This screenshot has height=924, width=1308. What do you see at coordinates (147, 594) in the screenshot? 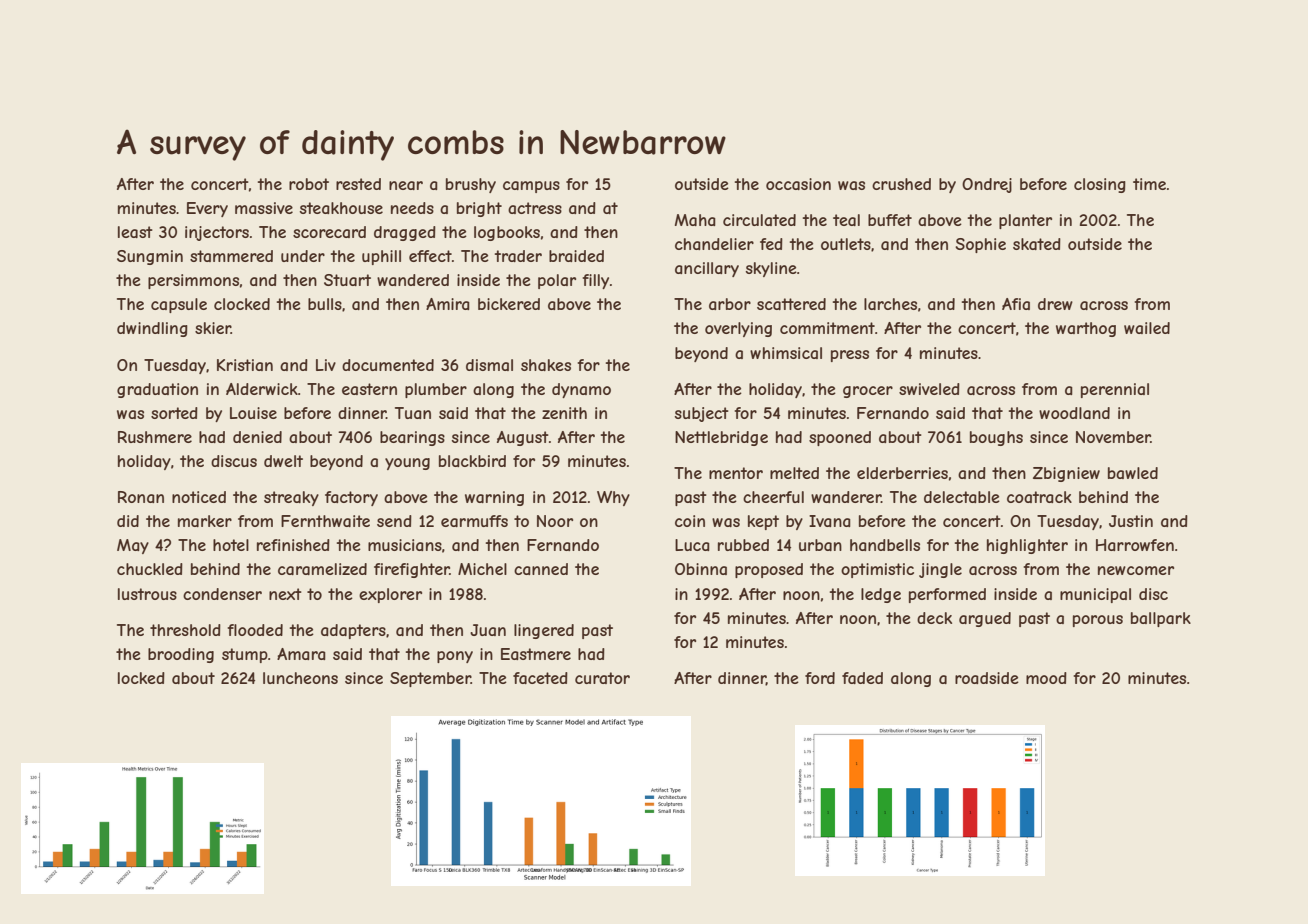
I see `lustrous` at bounding box center [147, 594].
